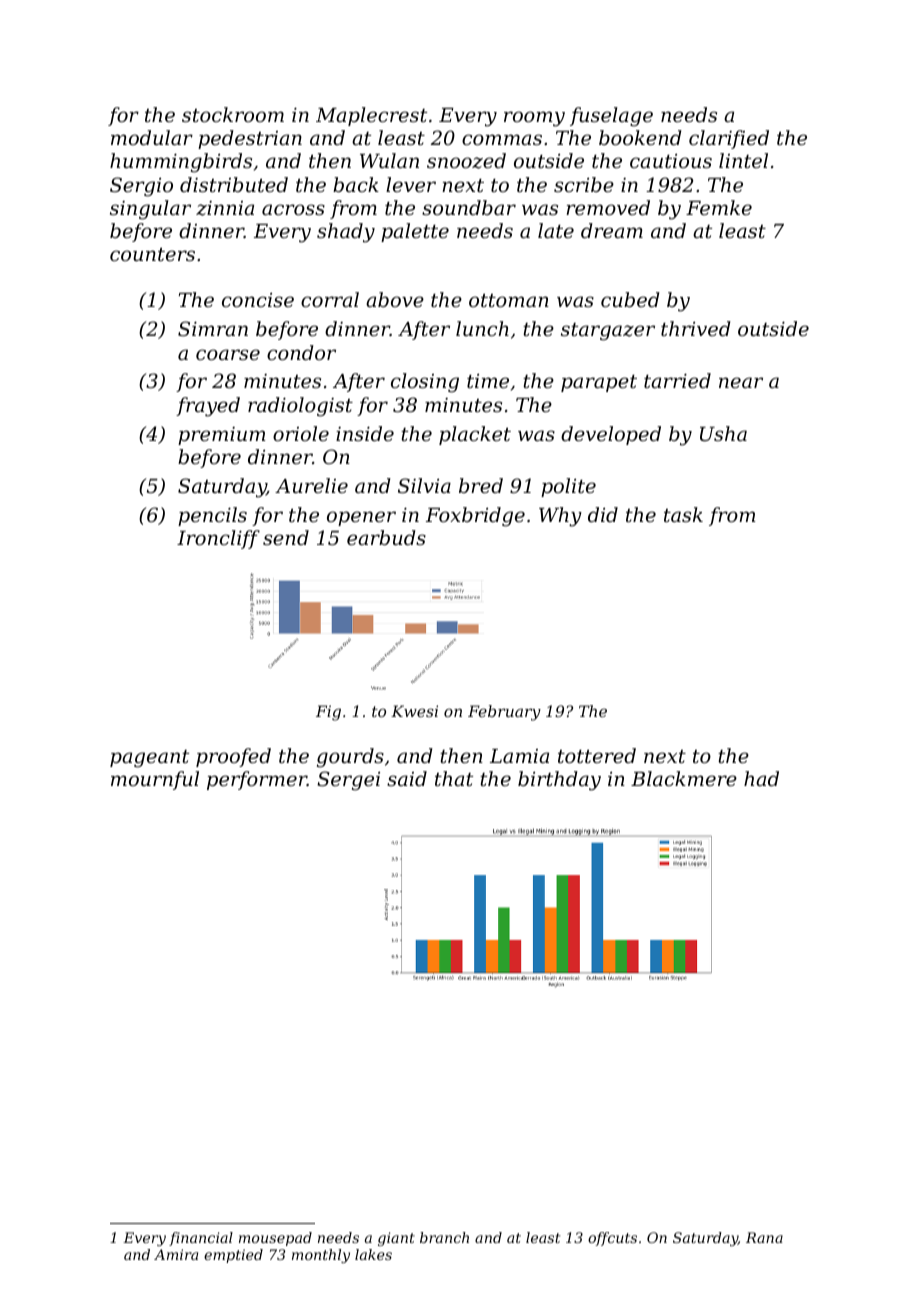 The height and width of the screenshot is (1314, 924). What do you see at coordinates (640, 137) in the screenshot?
I see `bookend` at bounding box center [640, 137].
